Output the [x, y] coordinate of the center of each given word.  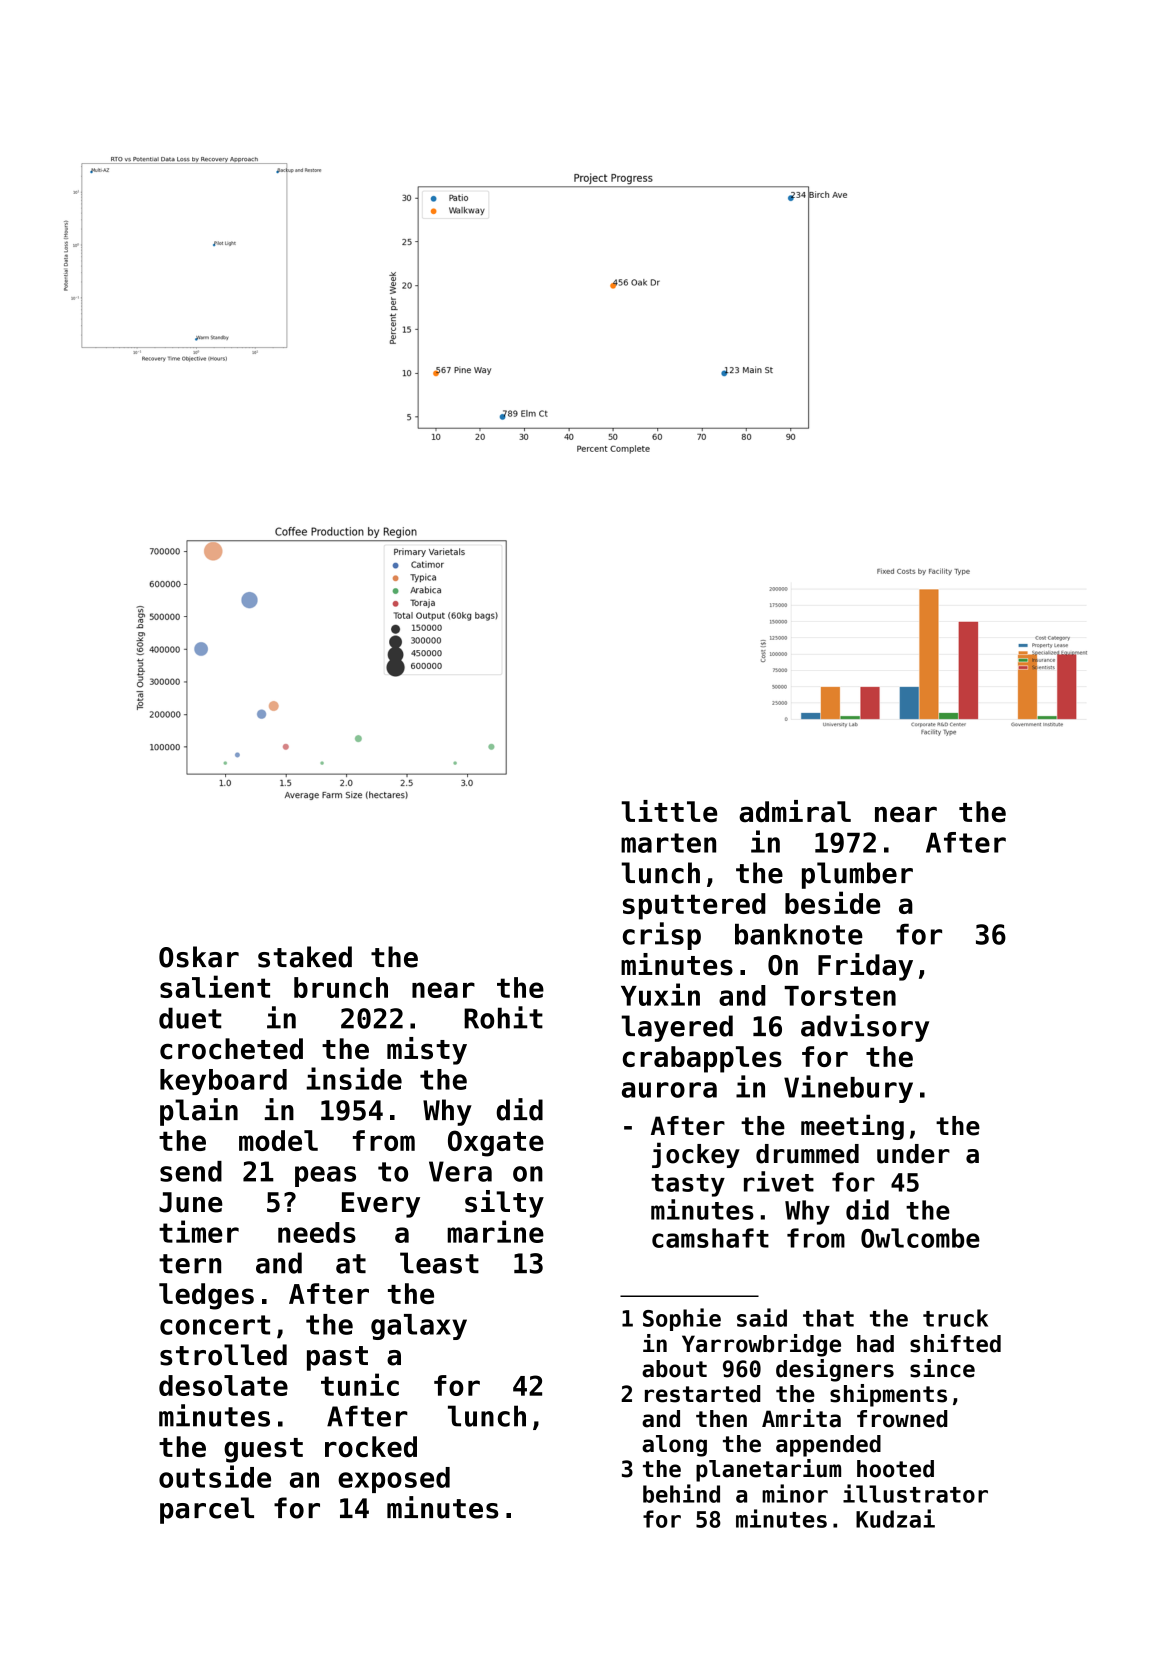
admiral [795, 811]
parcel [207, 1510]
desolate [223, 1385]
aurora [669, 1090]
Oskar [199, 957]
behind [681, 1493]
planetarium [768, 1470]
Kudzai [895, 1518]
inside [354, 1078]
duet [190, 1018]
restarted [703, 1394]
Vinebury [848, 1089]
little [669, 811]
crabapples [702, 1059]
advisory [865, 1028]
